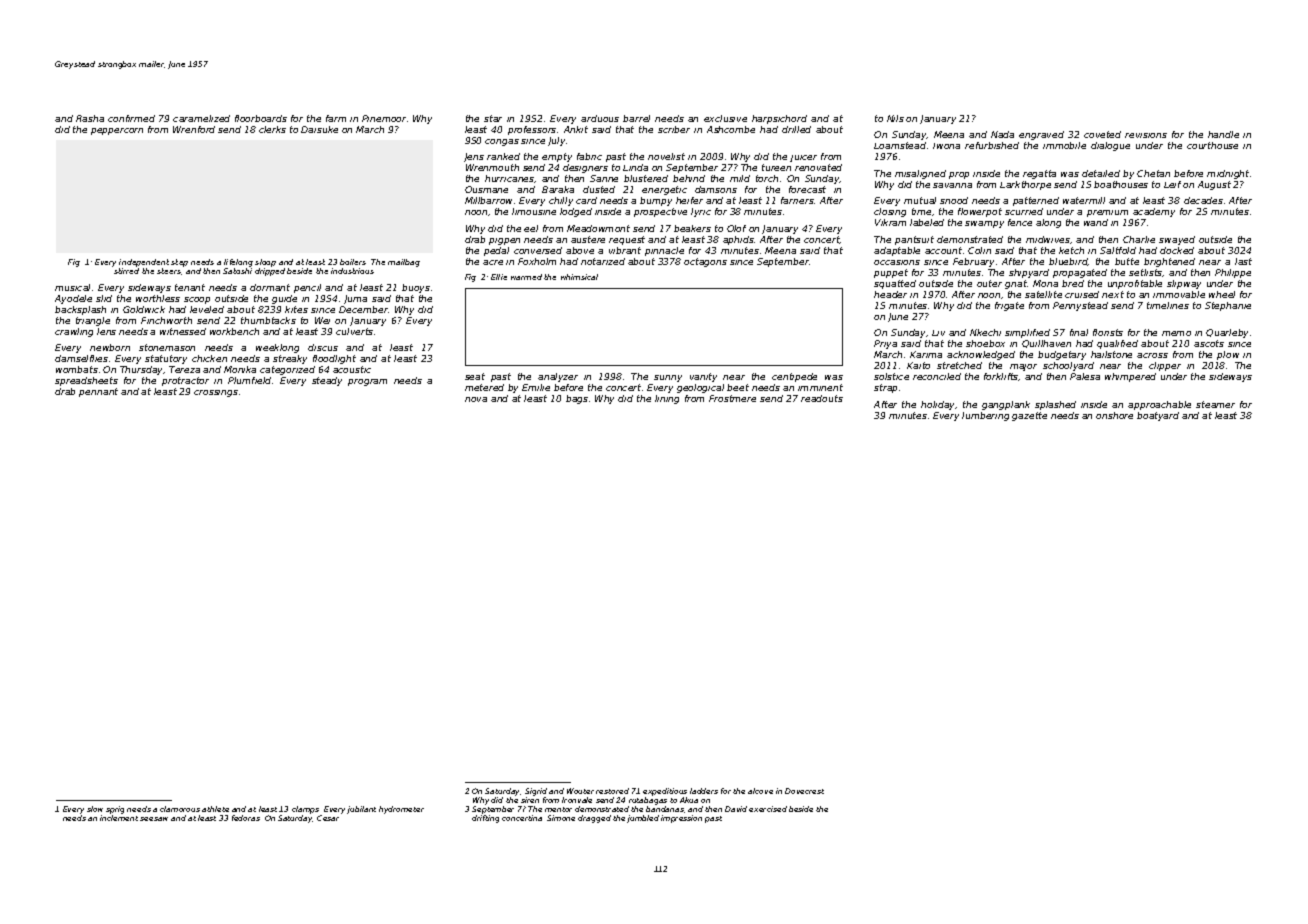 Image resolution: width=1308 pixels, height=924 pixels. Describe the element at coordinates (363, 309) in the screenshot. I see `December` at that location.
